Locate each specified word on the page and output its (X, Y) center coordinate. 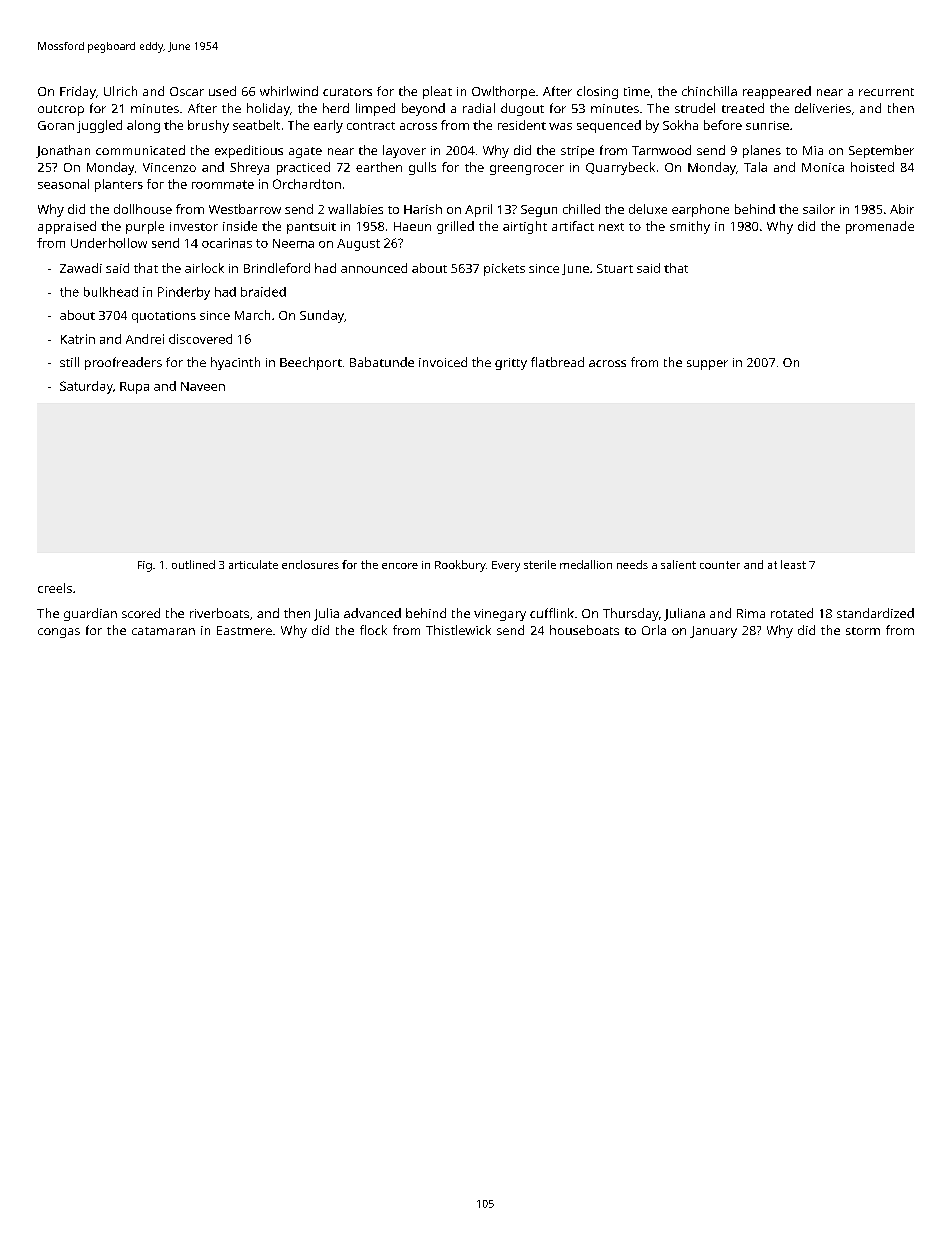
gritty (511, 364)
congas (59, 633)
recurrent (886, 92)
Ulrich (120, 91)
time (637, 91)
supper (707, 365)
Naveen (203, 386)
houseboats (584, 630)
